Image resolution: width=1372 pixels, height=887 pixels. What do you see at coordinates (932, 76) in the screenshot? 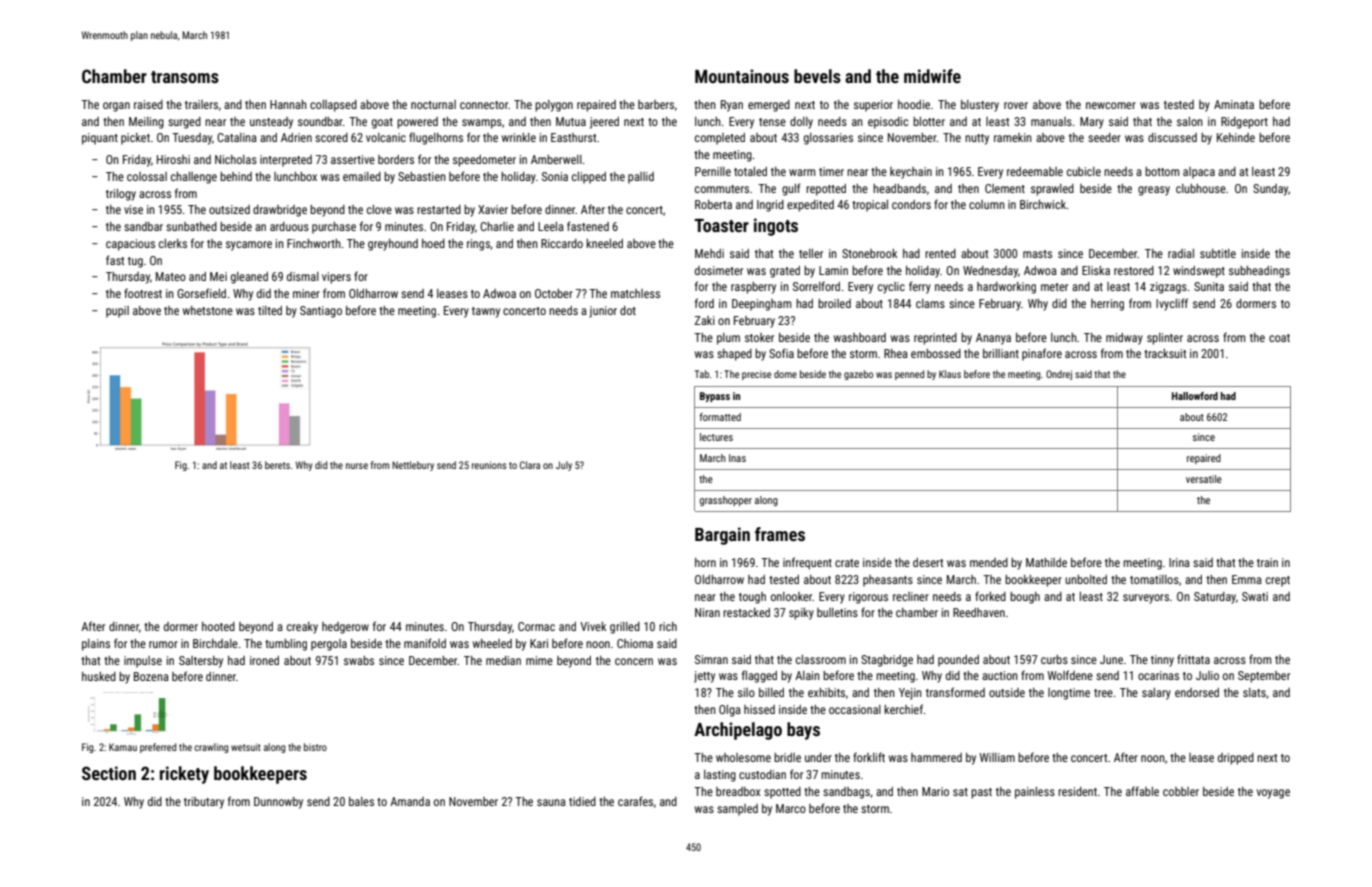
I see `midwife` at bounding box center [932, 76].
